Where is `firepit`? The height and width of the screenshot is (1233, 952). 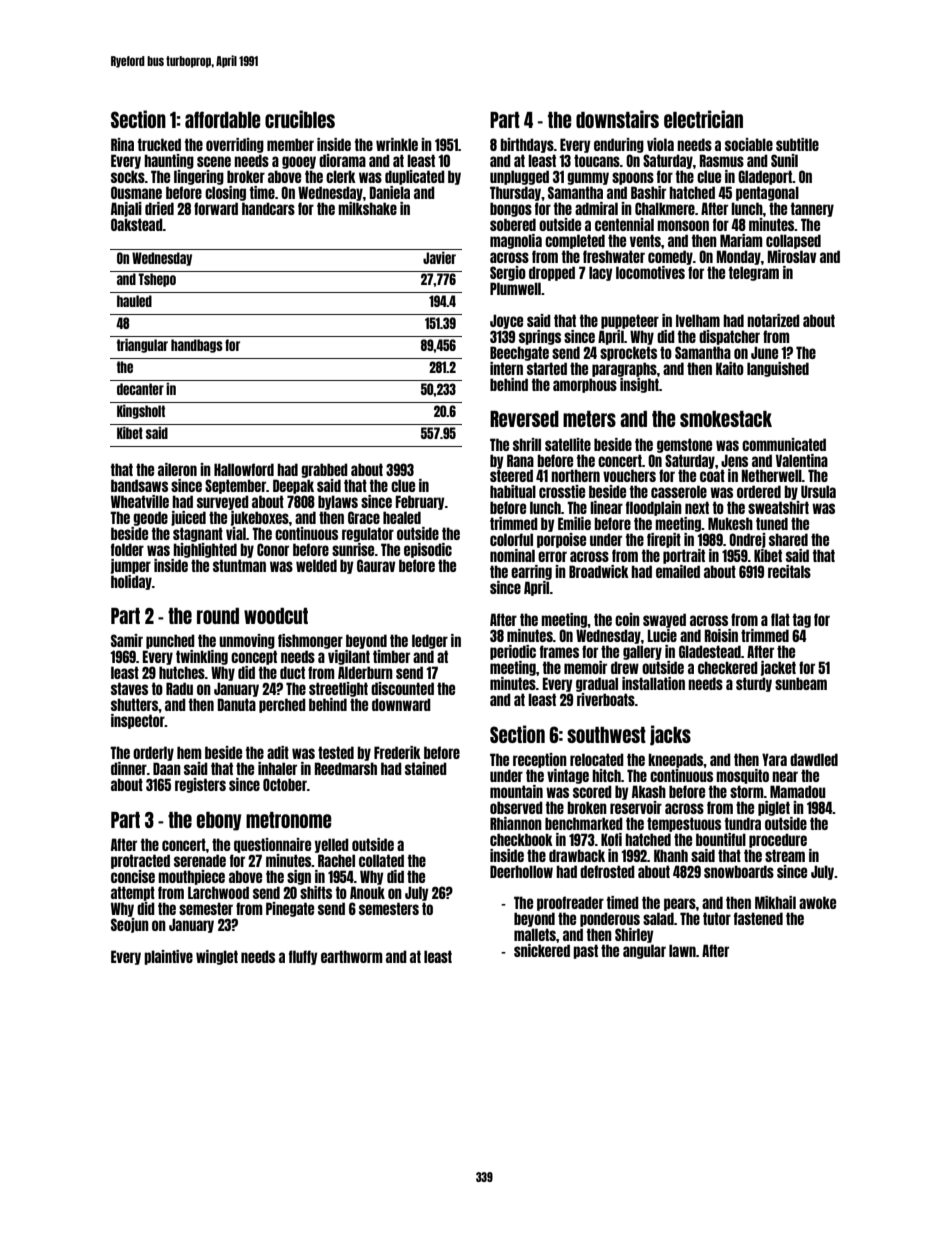
firepit is located at coordinates (664, 540).
